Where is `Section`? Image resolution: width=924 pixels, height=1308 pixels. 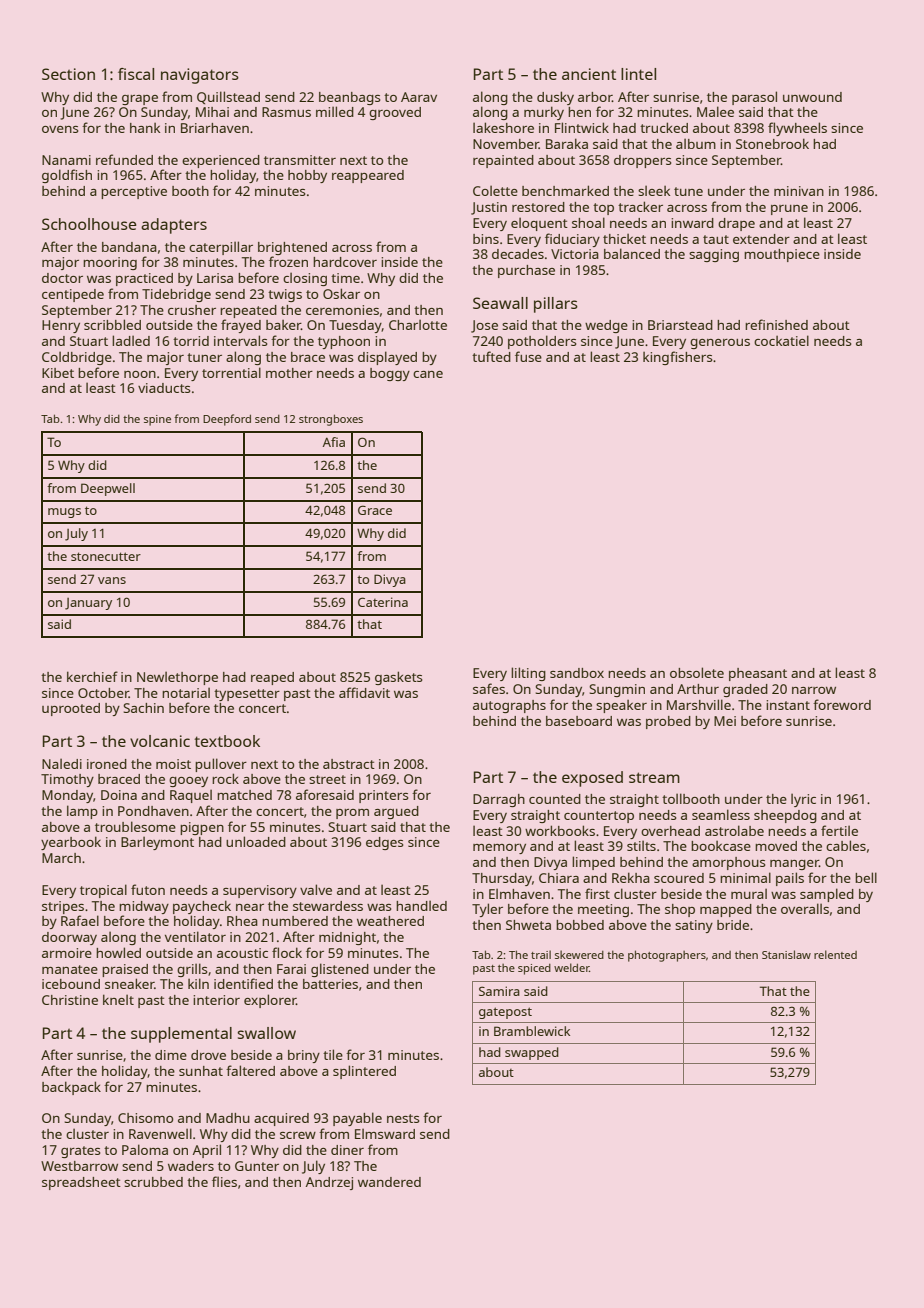
Section is located at coordinates (68, 74).
